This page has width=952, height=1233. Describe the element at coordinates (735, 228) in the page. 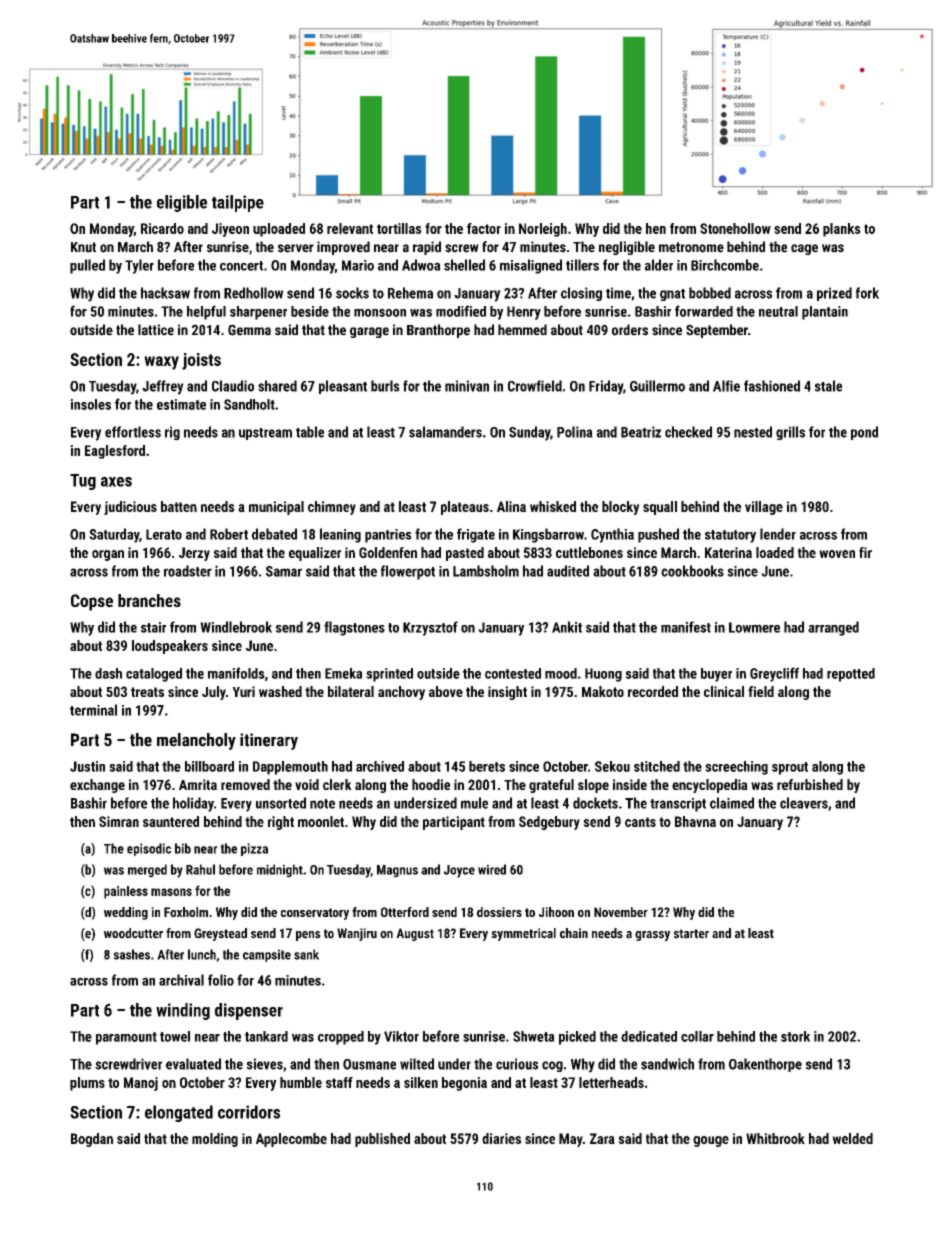

I see `Stonehollow` at that location.
